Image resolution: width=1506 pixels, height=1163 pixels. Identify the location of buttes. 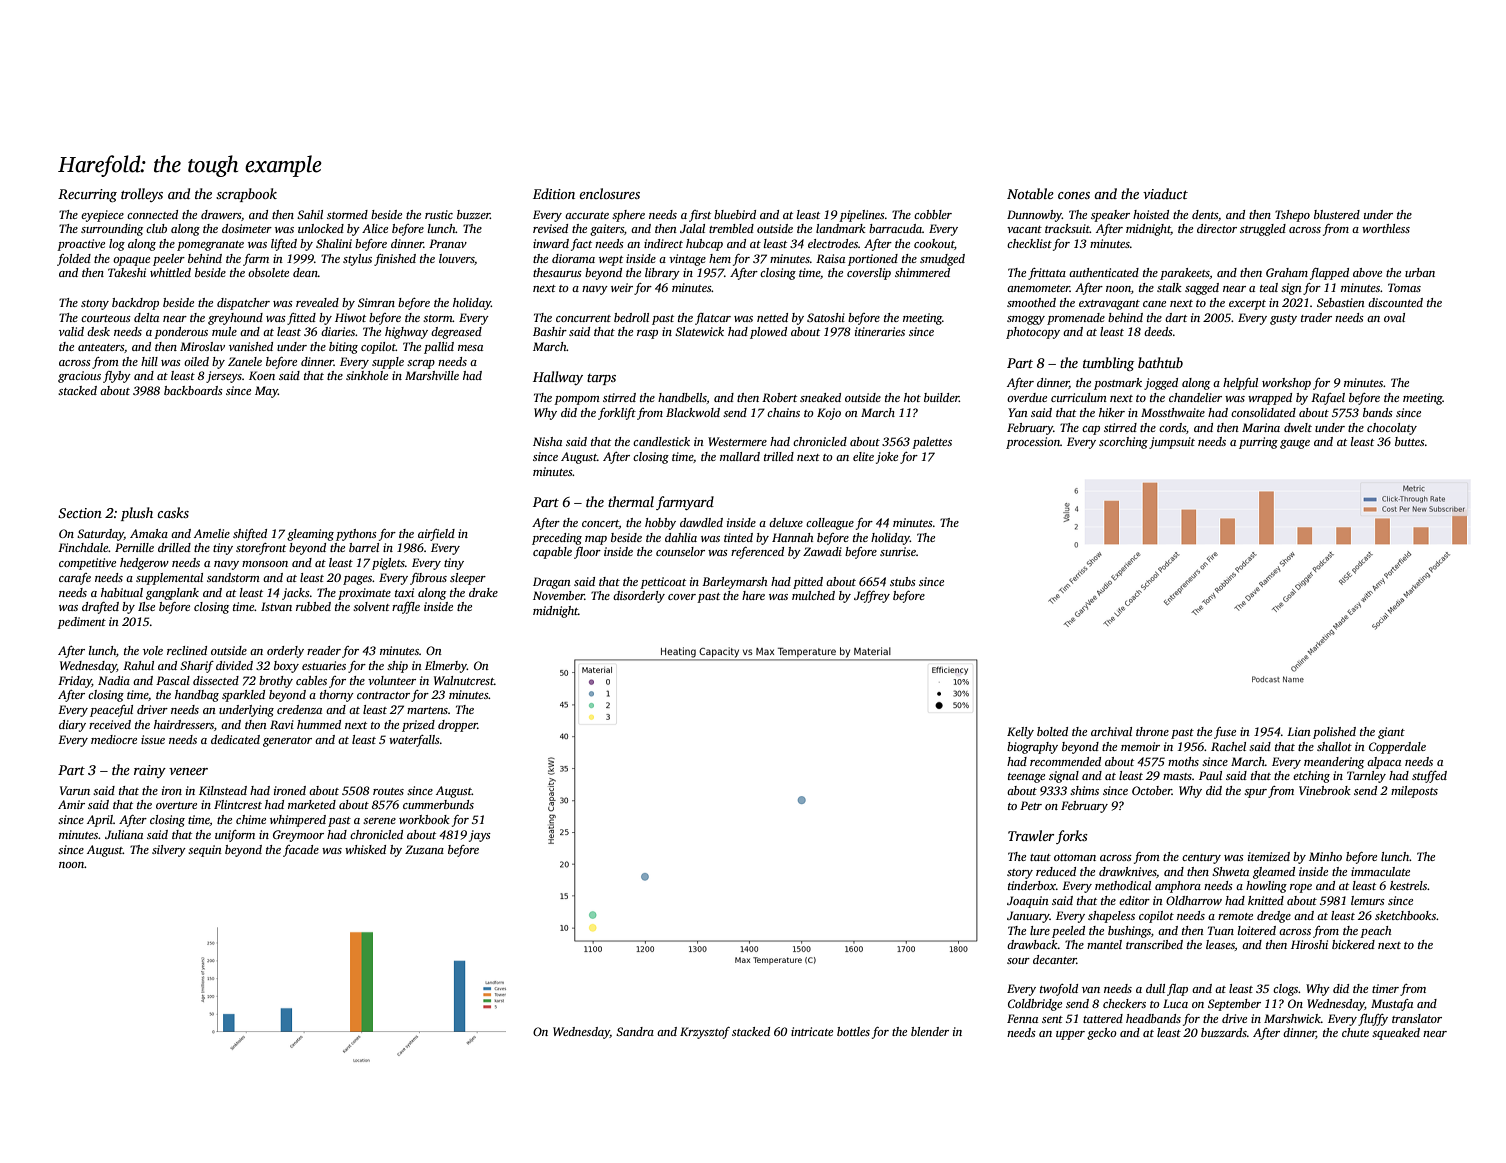
(1410, 441).
